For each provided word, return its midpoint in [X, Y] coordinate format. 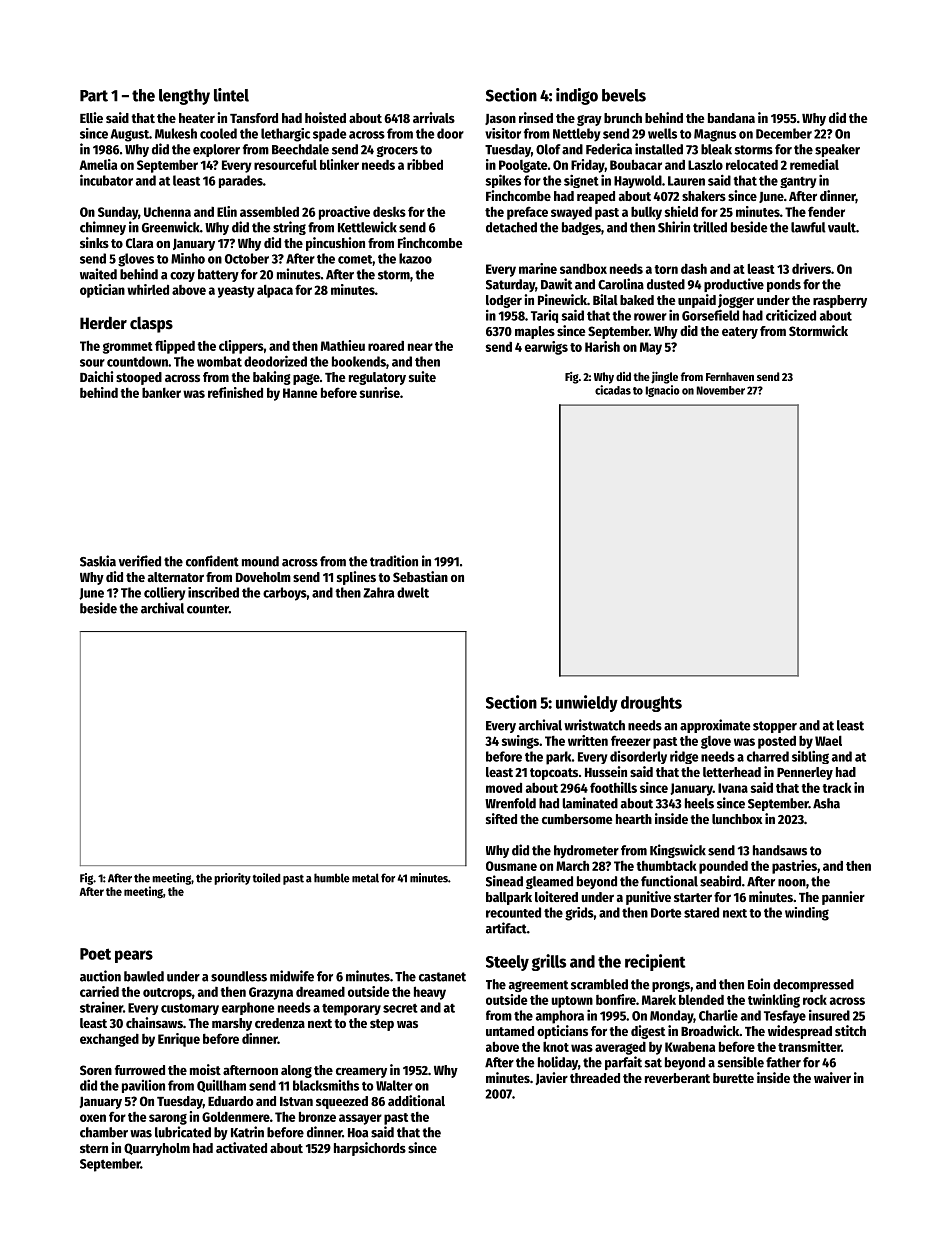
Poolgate [523, 166]
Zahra [378, 592]
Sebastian [420, 576]
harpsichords [370, 1149]
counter [208, 609]
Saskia [98, 561]
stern [94, 1148]
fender [826, 211]
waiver [832, 1077]
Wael [828, 741]
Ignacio [663, 391]
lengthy [184, 97]
